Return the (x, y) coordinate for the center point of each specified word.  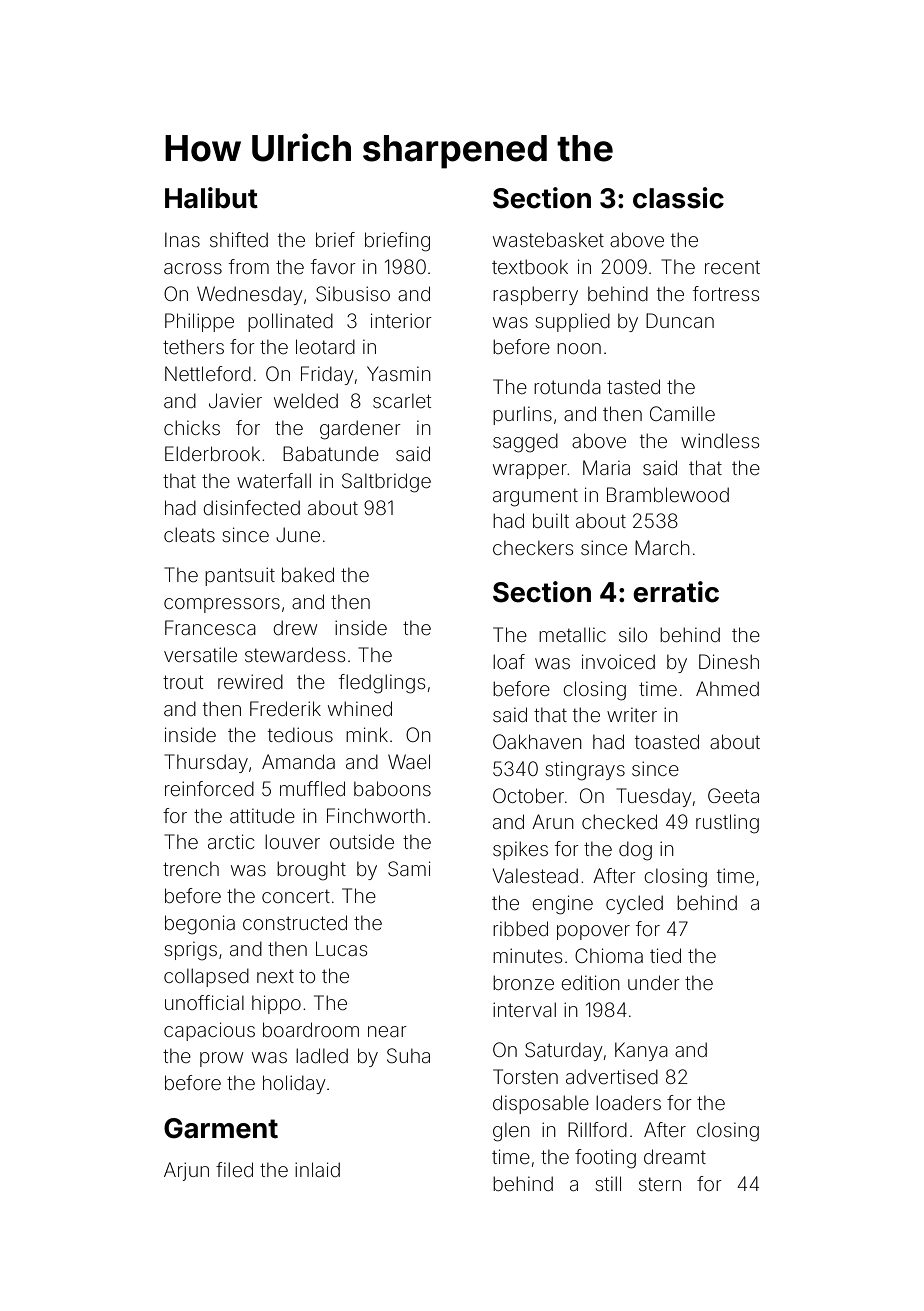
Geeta (733, 795)
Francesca (210, 627)
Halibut (211, 198)
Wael (409, 761)
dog (635, 851)
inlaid (317, 1169)
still (608, 1183)
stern (660, 1184)
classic (678, 198)
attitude (262, 815)
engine (563, 905)
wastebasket (548, 239)
